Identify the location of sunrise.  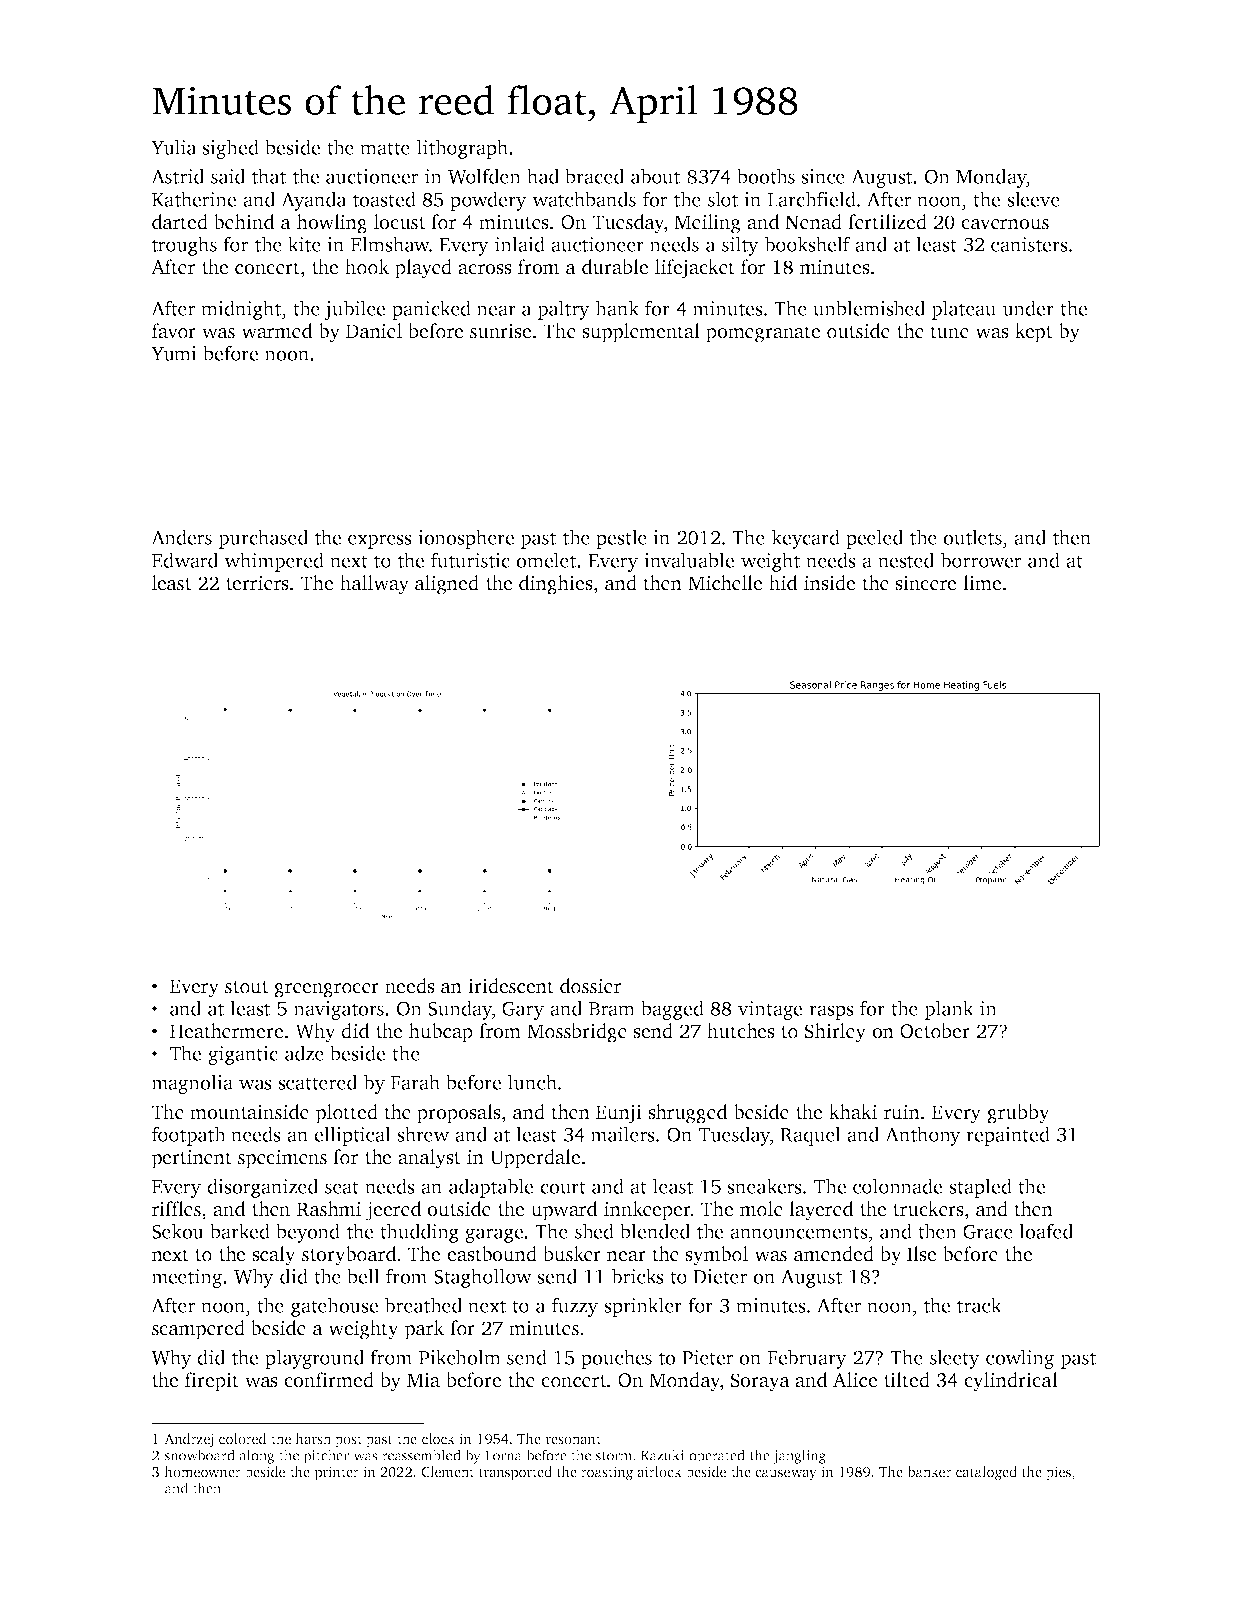
(500, 331).
